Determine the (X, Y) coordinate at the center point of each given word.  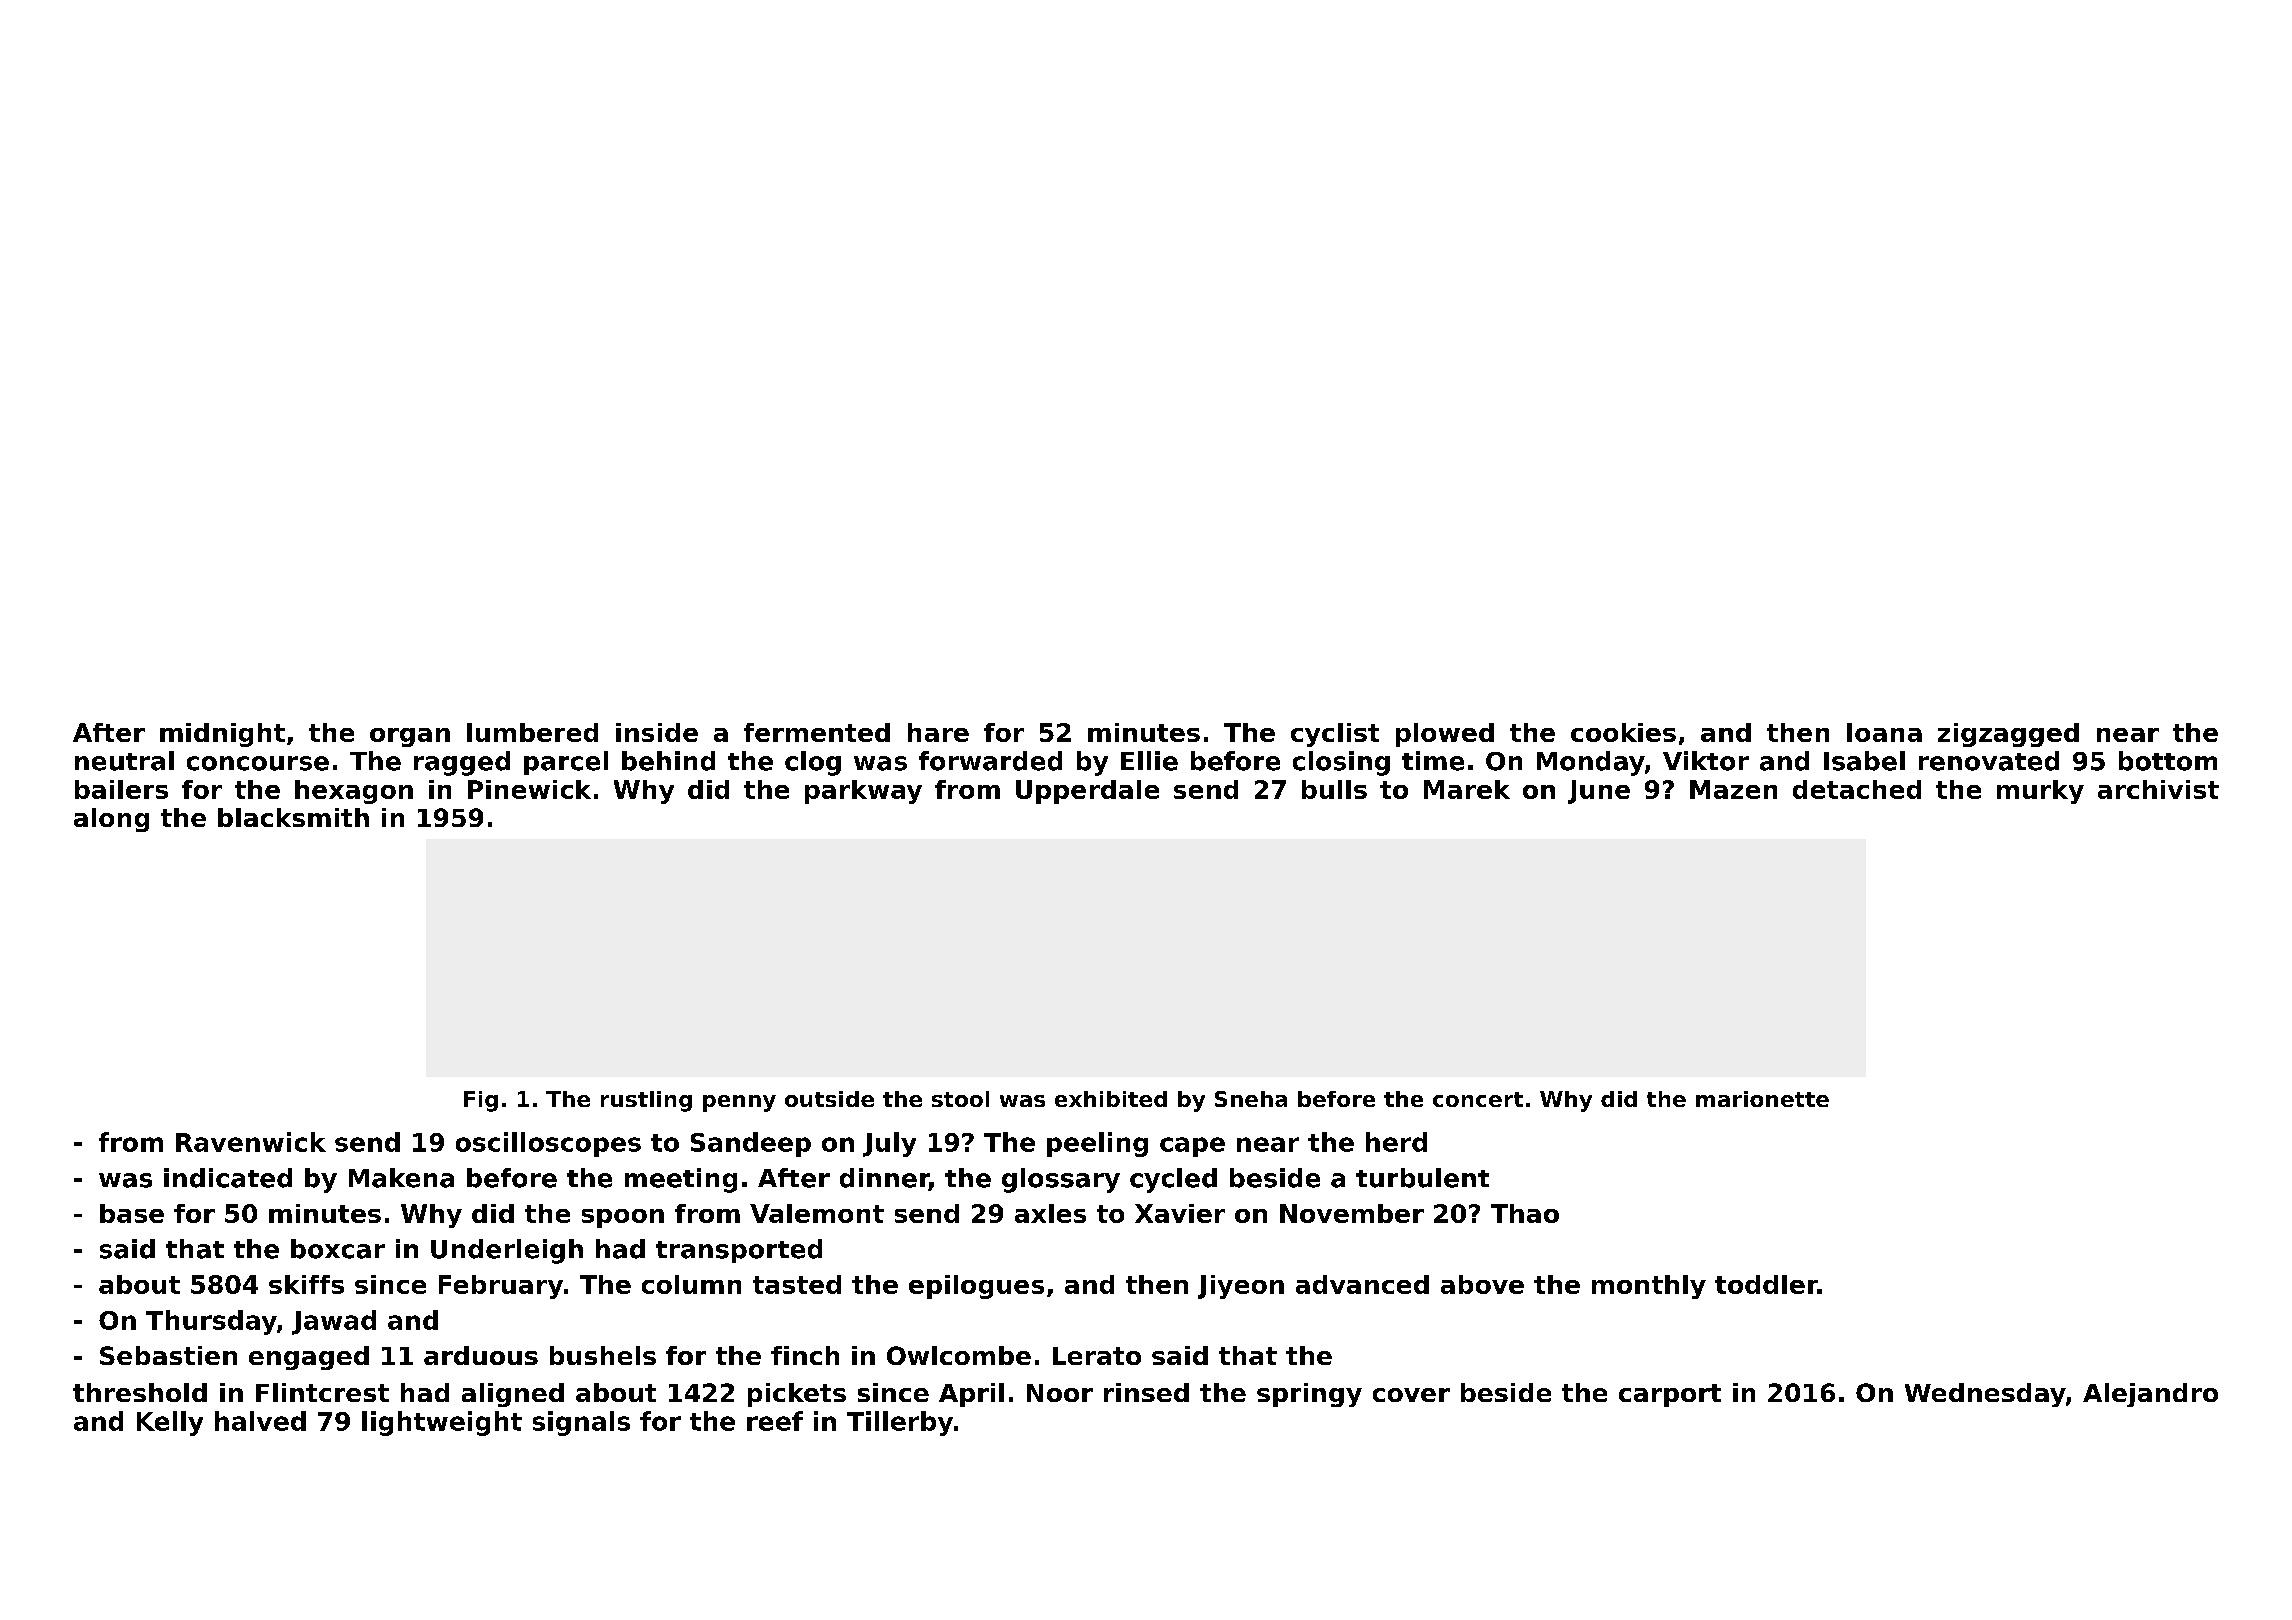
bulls (1334, 789)
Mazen (1733, 789)
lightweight (442, 1423)
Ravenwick (251, 1142)
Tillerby (900, 1423)
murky (2040, 792)
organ (410, 737)
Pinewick (529, 789)
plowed (1445, 735)
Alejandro (2150, 1395)
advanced (1362, 1284)
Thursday (211, 1322)
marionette (1762, 1099)
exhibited (1111, 1099)
